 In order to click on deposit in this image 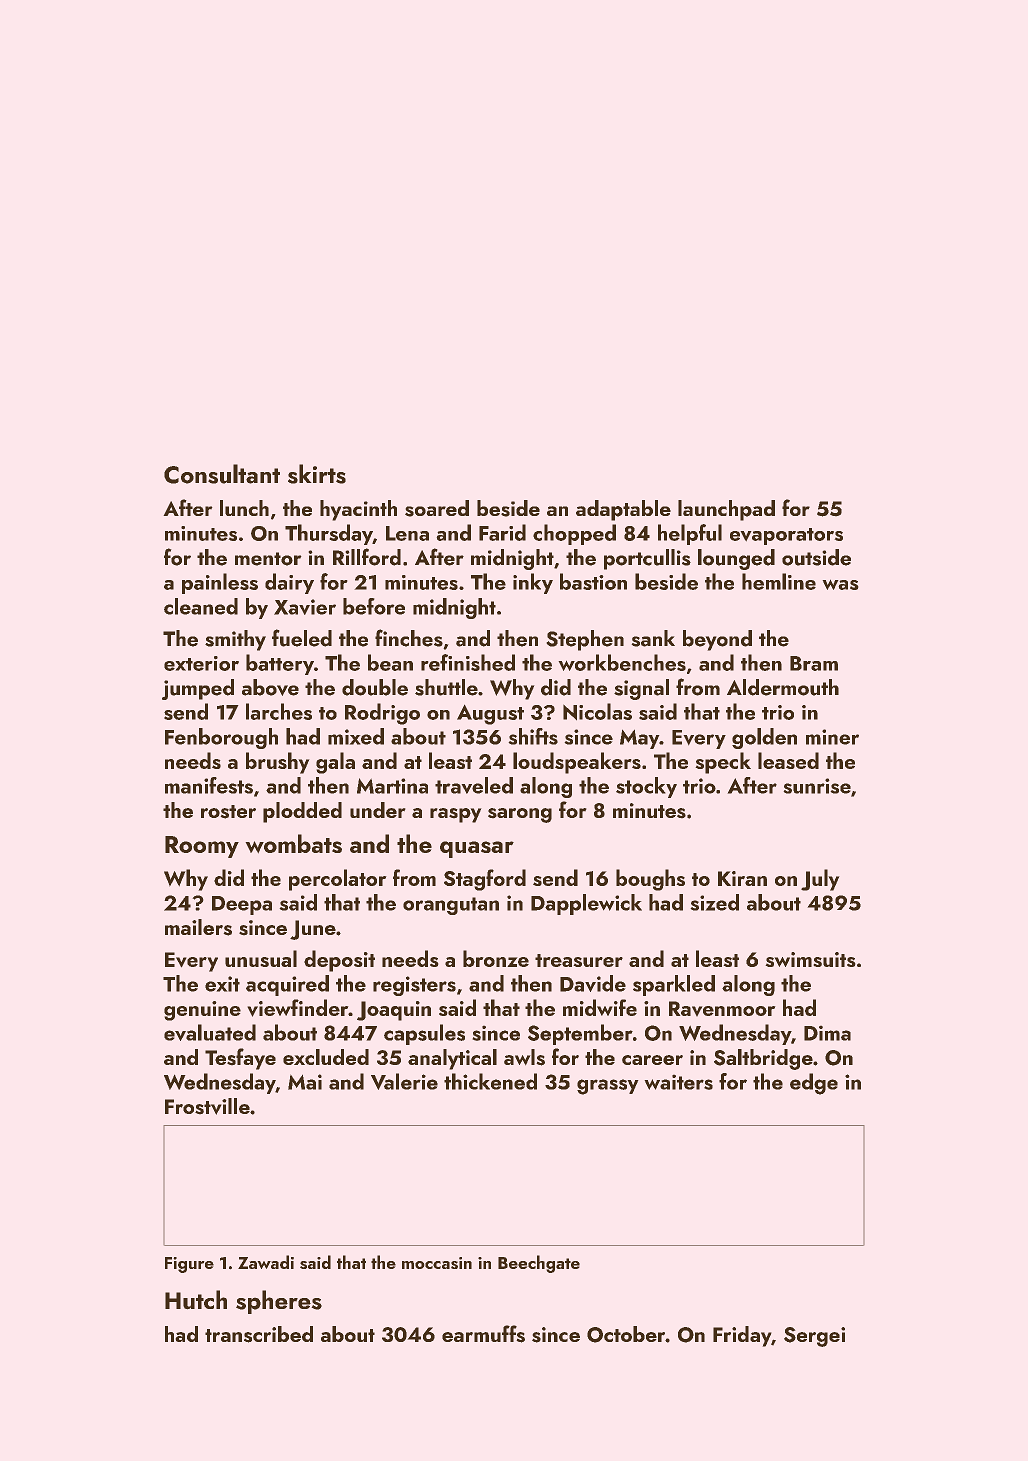, I will do `click(339, 961)`.
